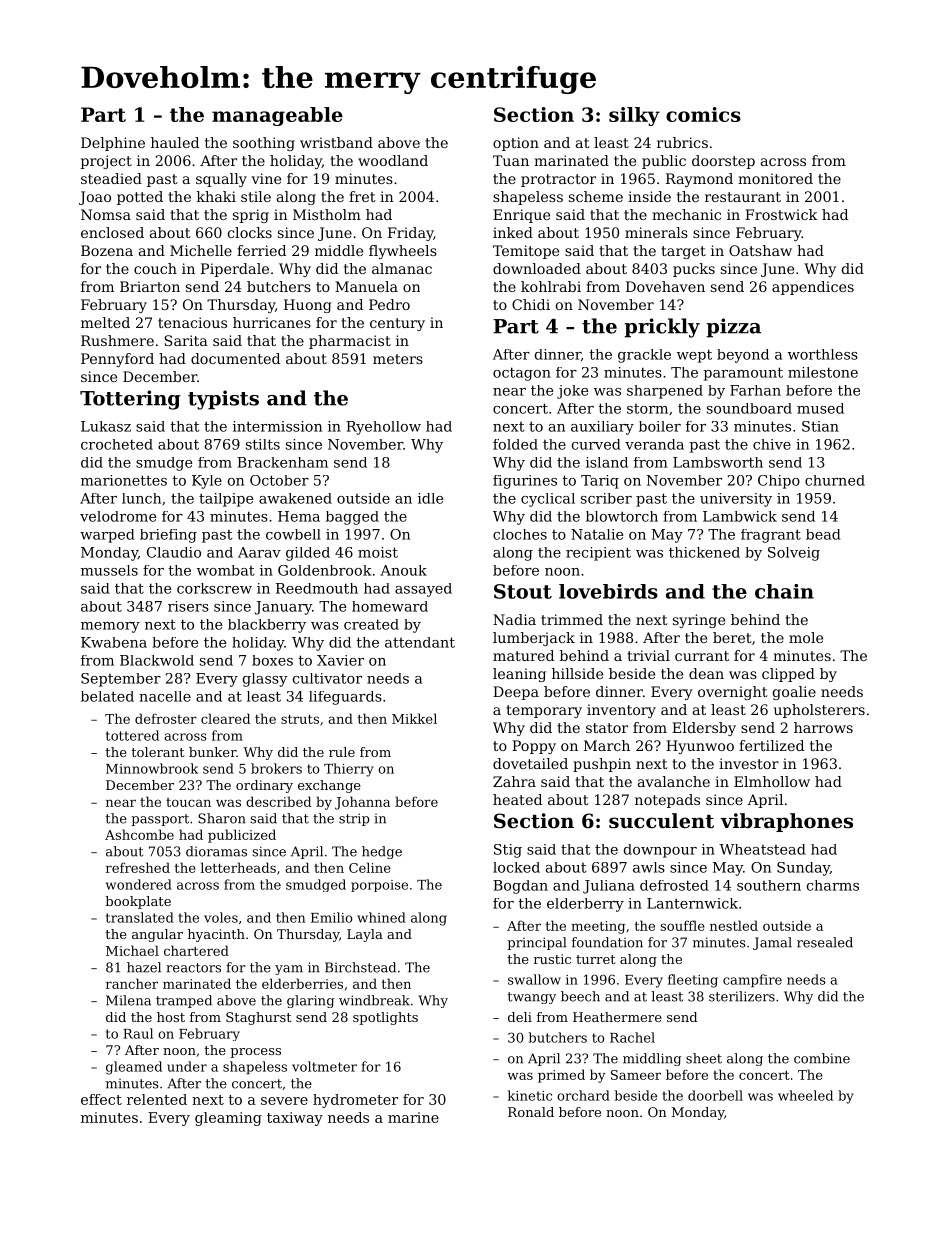 The height and width of the screenshot is (1233, 952). Describe the element at coordinates (107, 250) in the screenshot. I see `Bozena` at that location.
